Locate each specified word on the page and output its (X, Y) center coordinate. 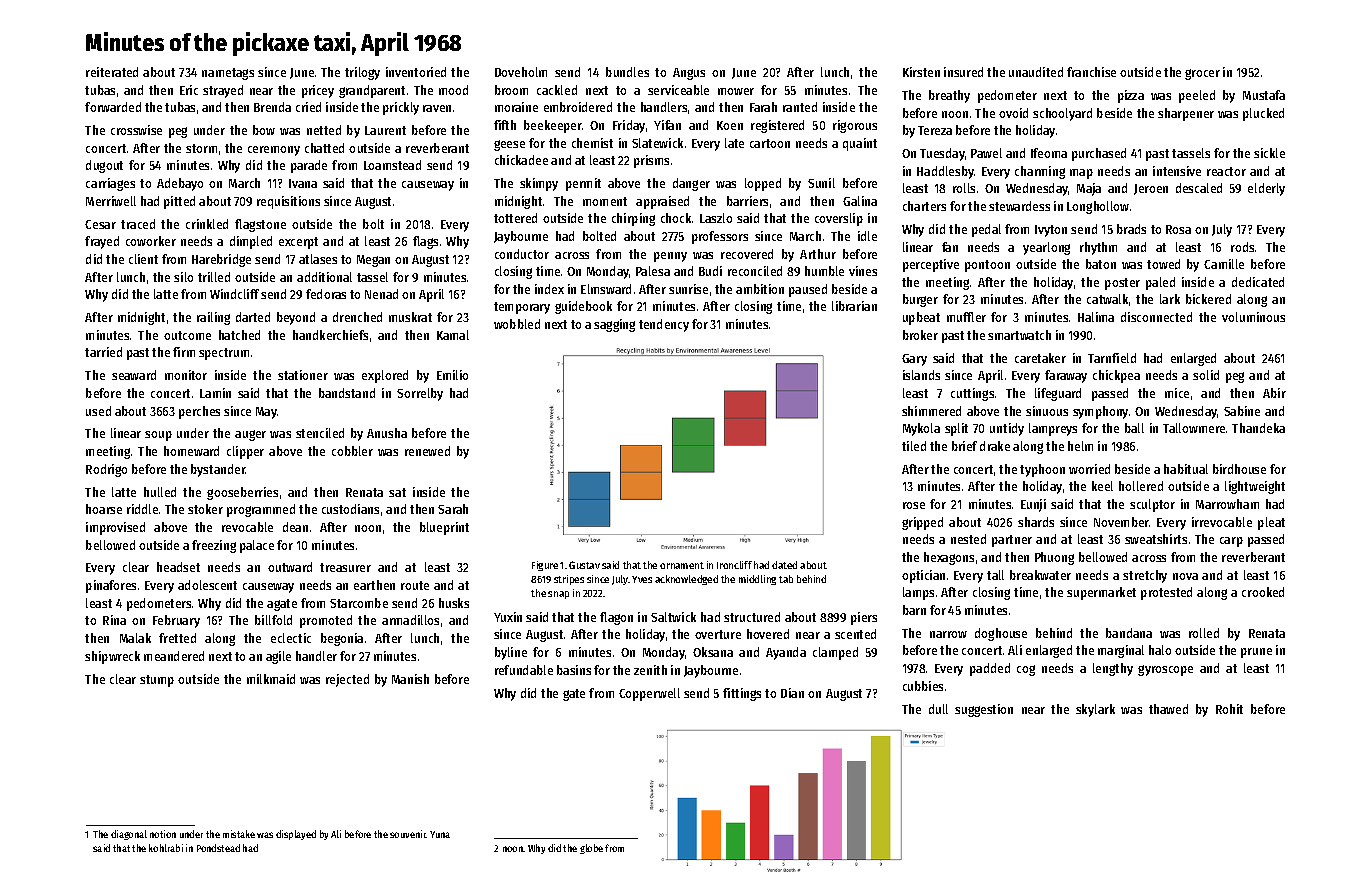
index (549, 289)
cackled (557, 90)
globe (591, 849)
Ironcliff (734, 565)
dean (295, 527)
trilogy (362, 73)
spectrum (224, 354)
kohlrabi (166, 848)
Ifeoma (1049, 153)
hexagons (949, 558)
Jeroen (1151, 189)
